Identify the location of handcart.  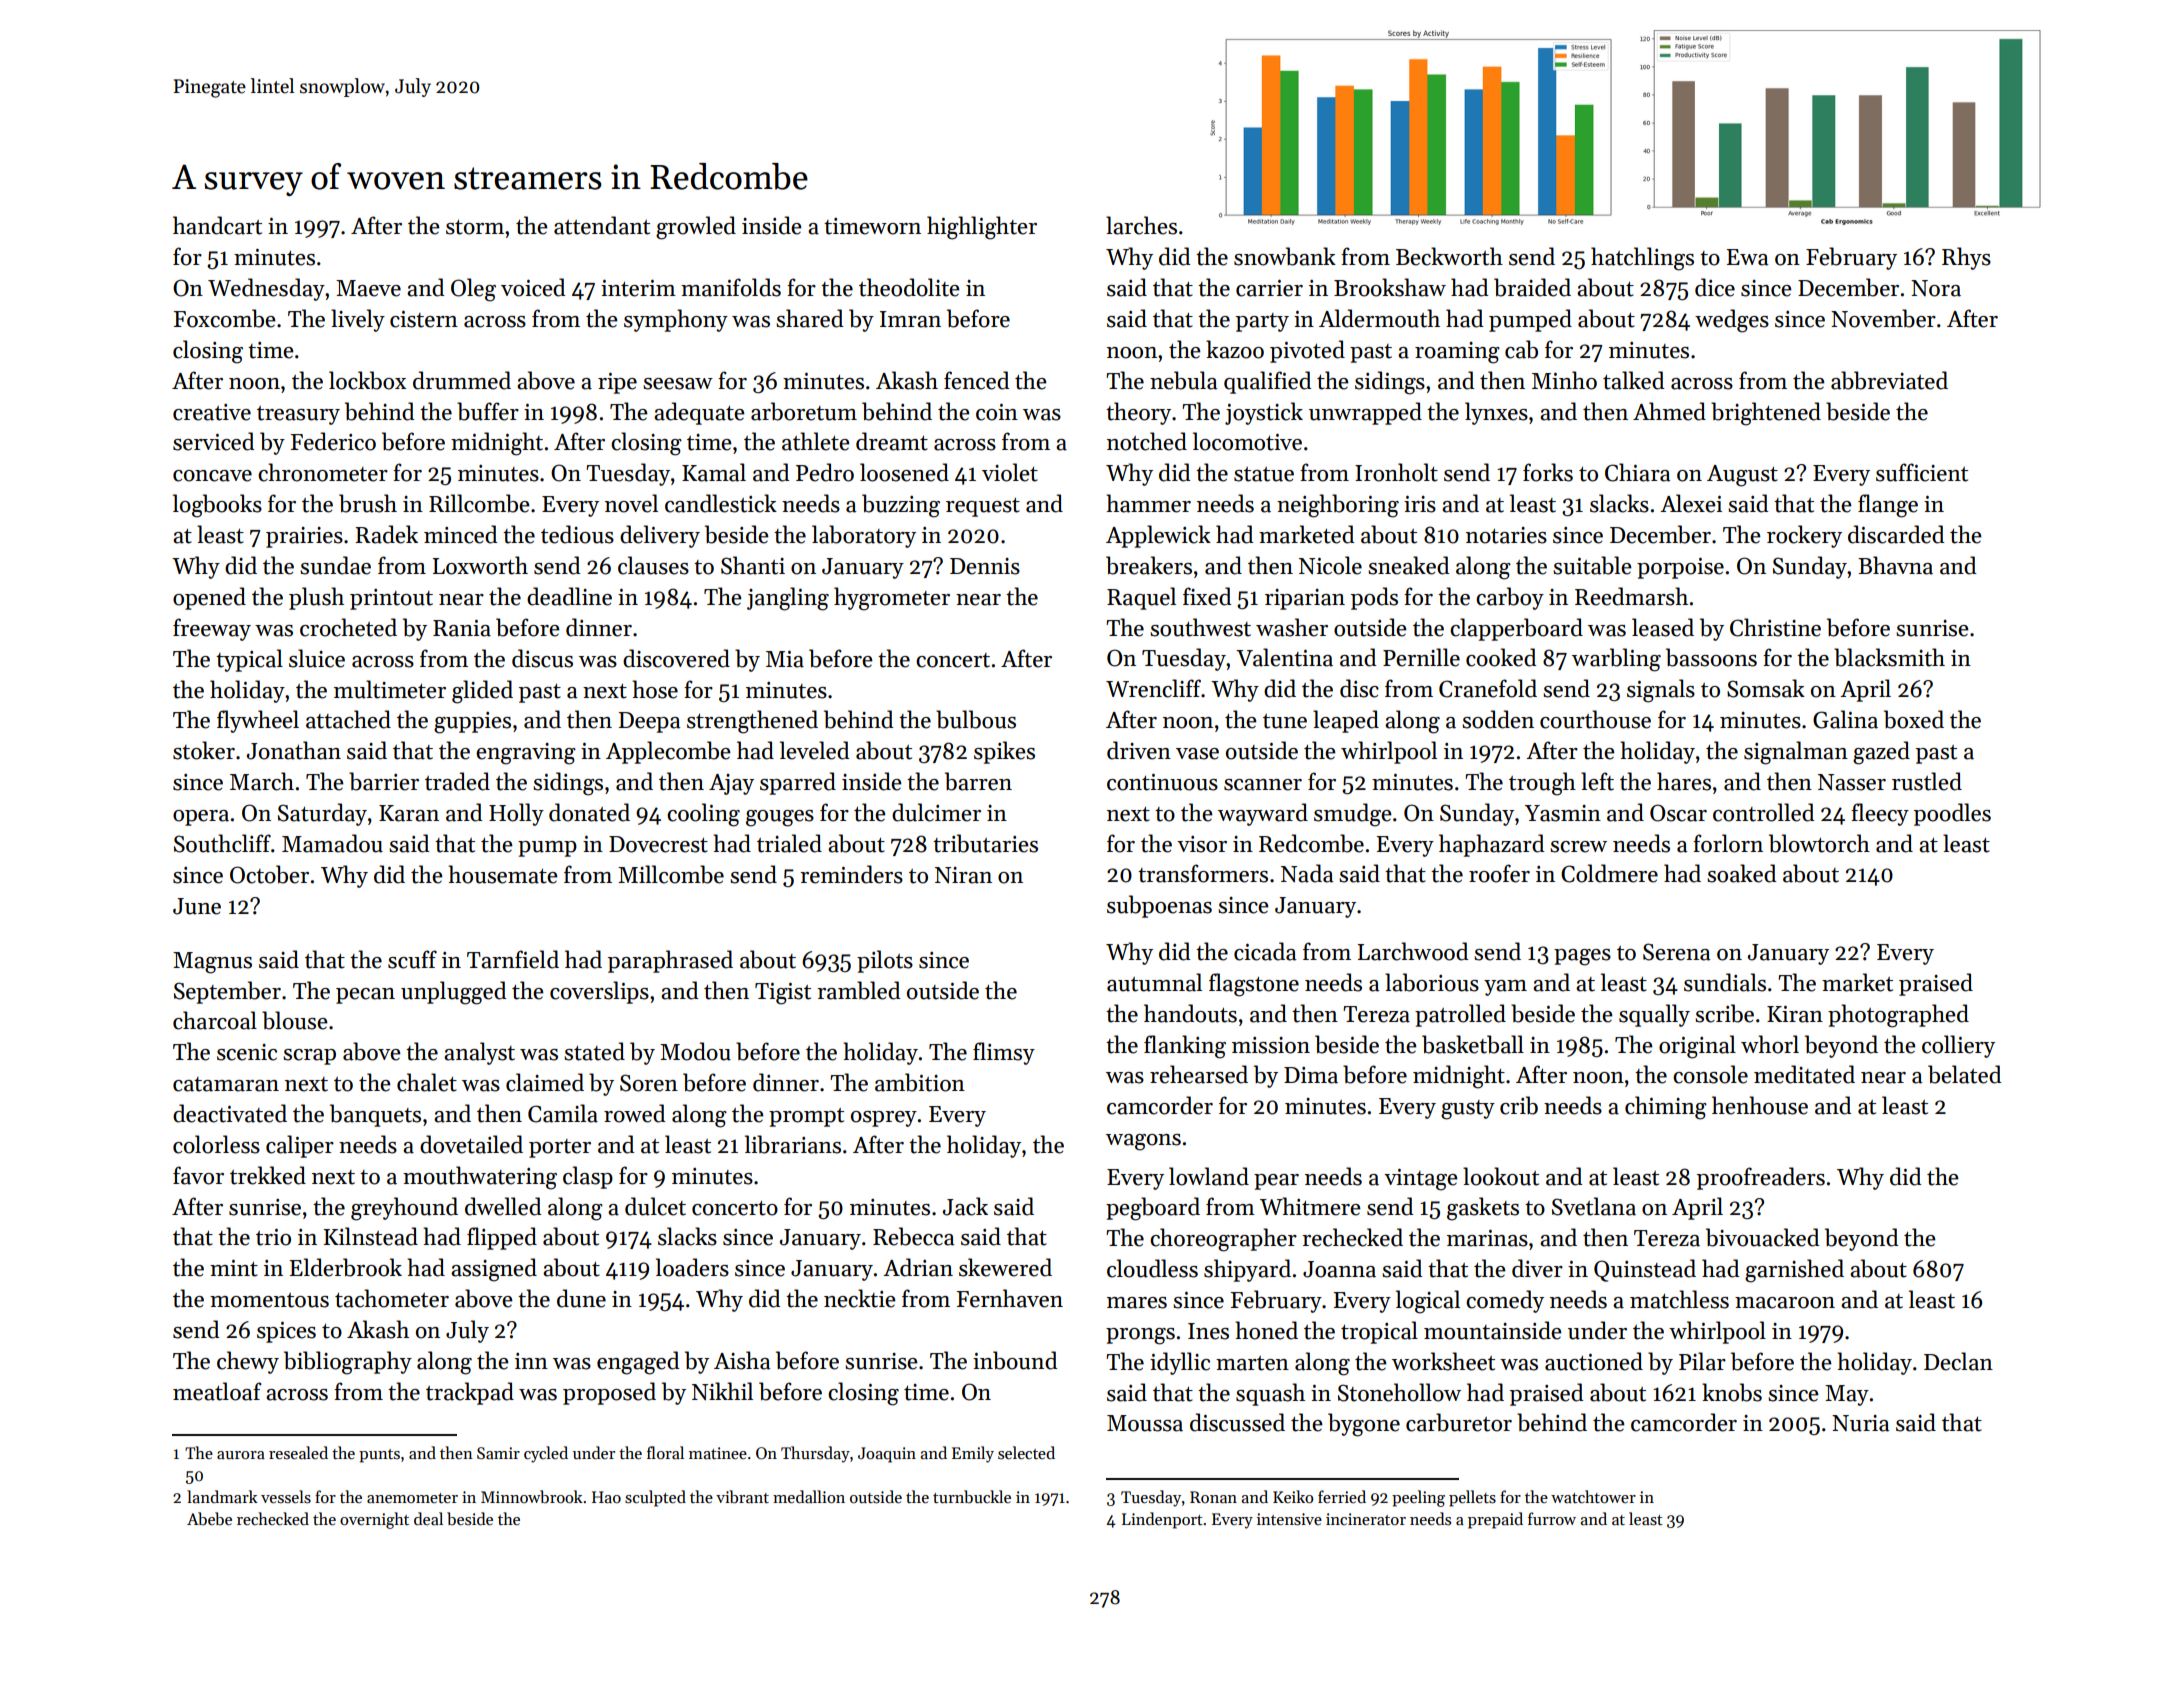
(217, 225).
